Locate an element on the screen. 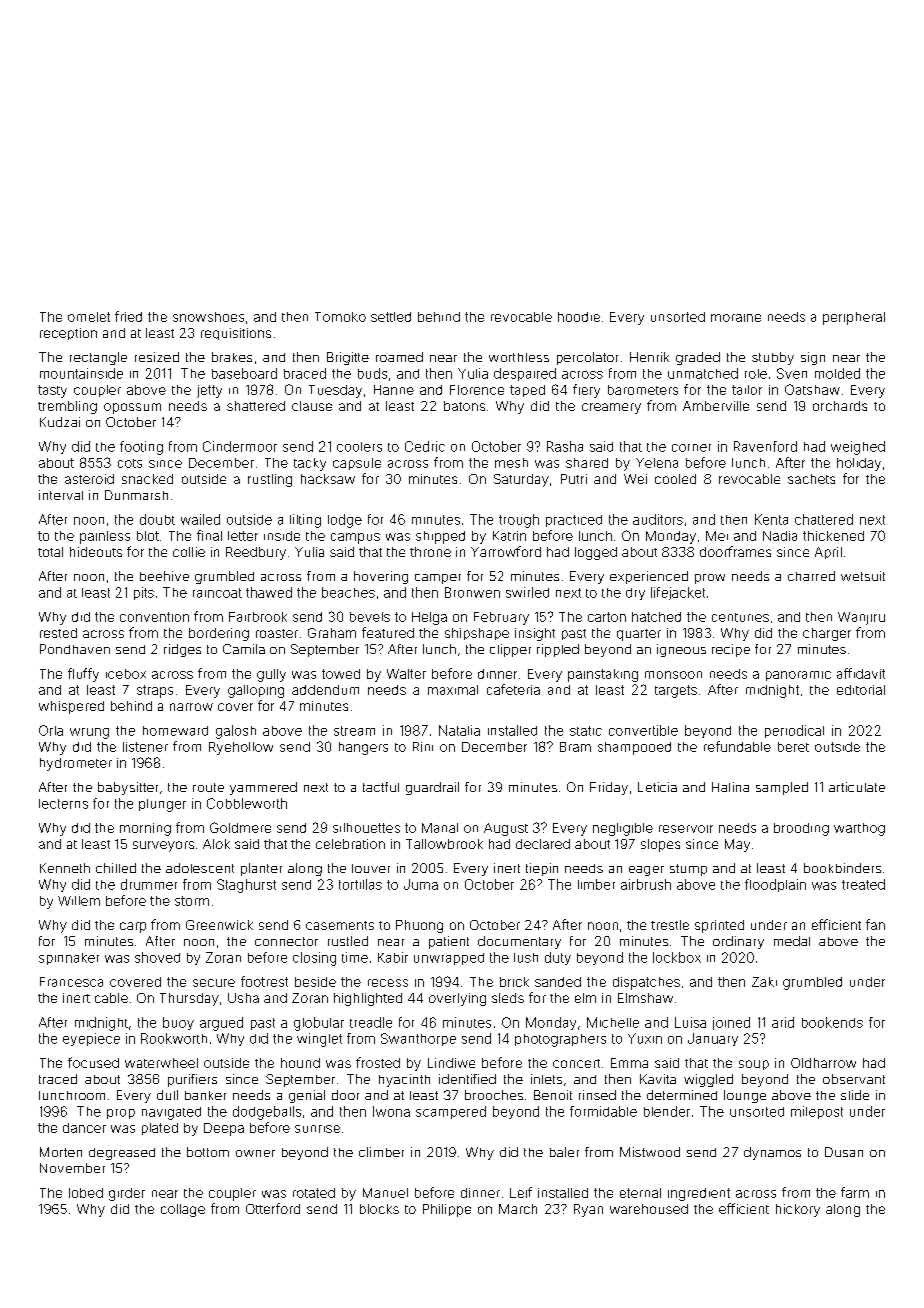  warehoused is located at coordinates (649, 1209).
